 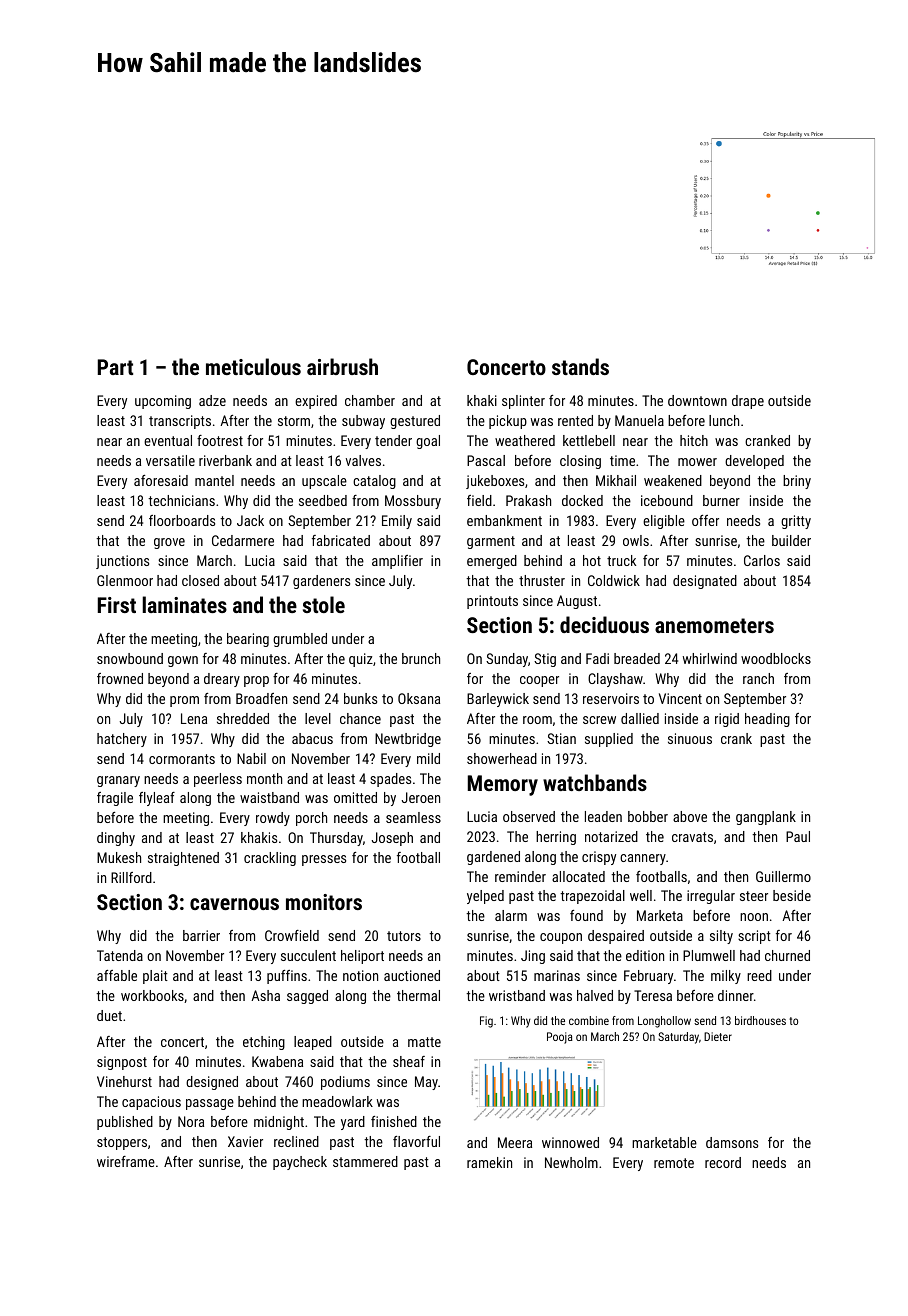 What do you see at coordinates (342, 366) in the image?
I see `airbrush` at bounding box center [342, 366].
